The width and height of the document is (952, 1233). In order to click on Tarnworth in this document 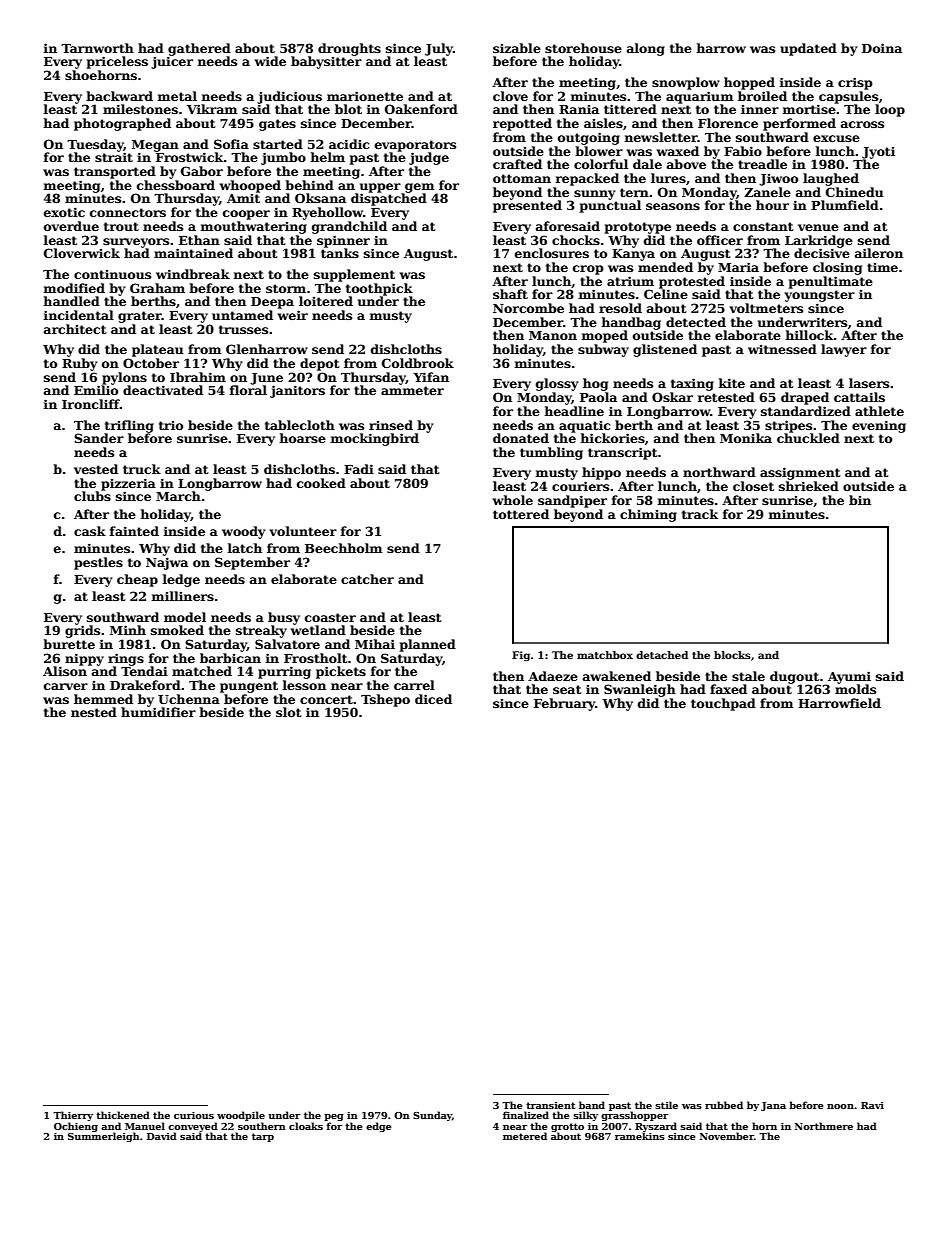, I will do `click(97, 48)`.
